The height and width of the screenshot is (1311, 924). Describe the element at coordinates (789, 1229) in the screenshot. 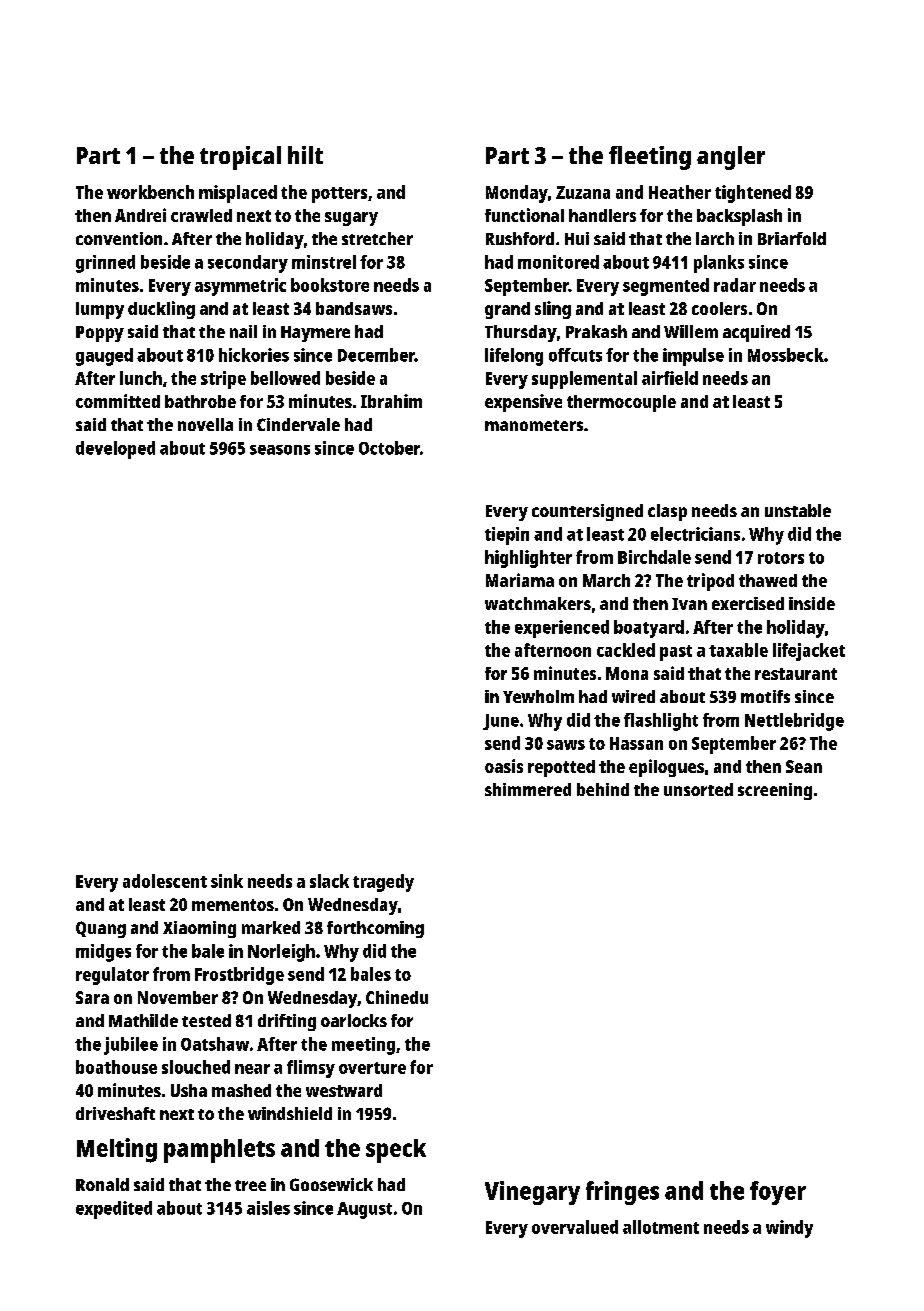

I see `windy` at that location.
